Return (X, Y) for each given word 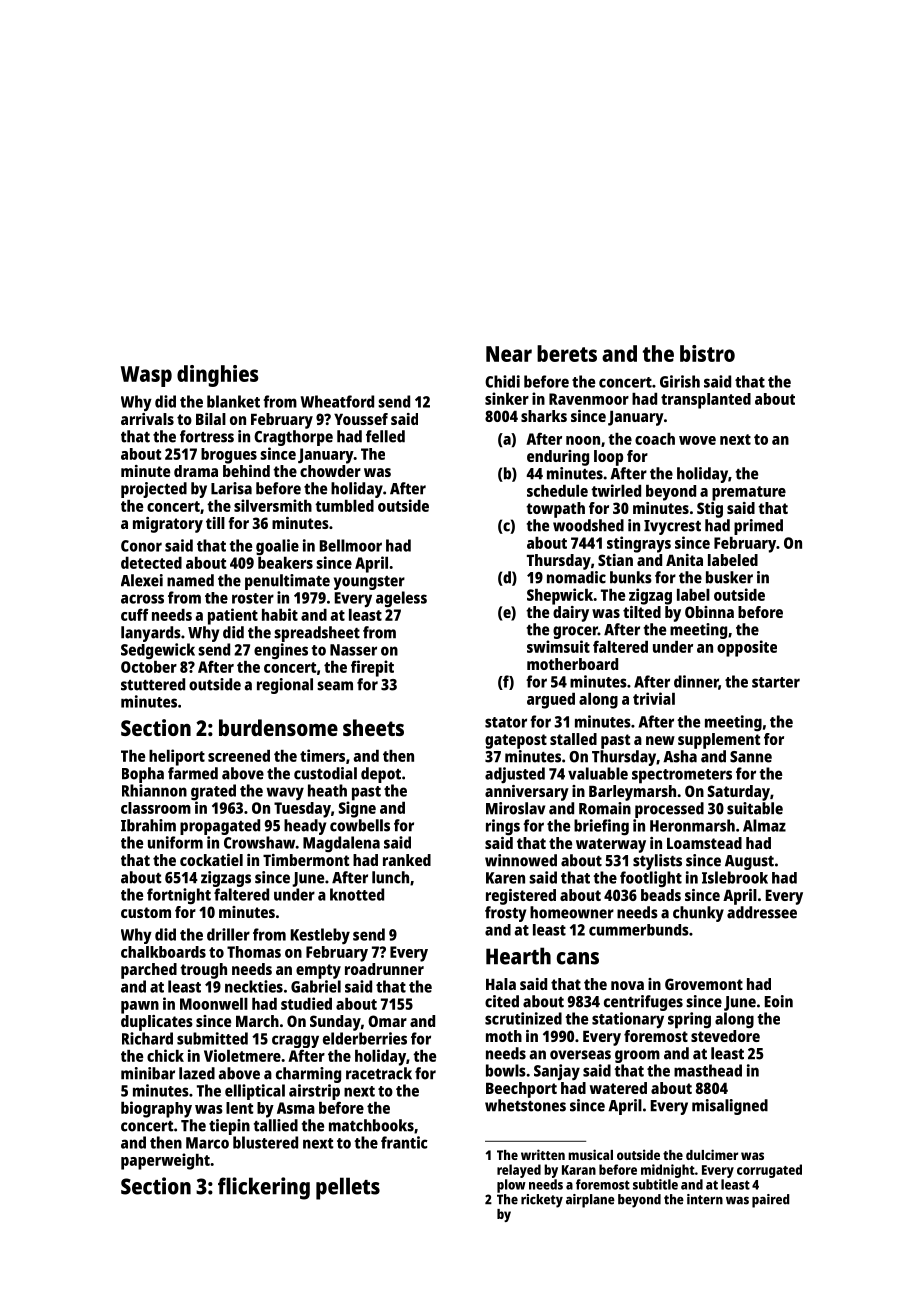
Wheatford (337, 401)
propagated (220, 827)
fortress (207, 436)
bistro (707, 353)
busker (729, 577)
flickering (264, 1188)
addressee (762, 912)
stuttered (153, 684)
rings (503, 827)
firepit (372, 668)
